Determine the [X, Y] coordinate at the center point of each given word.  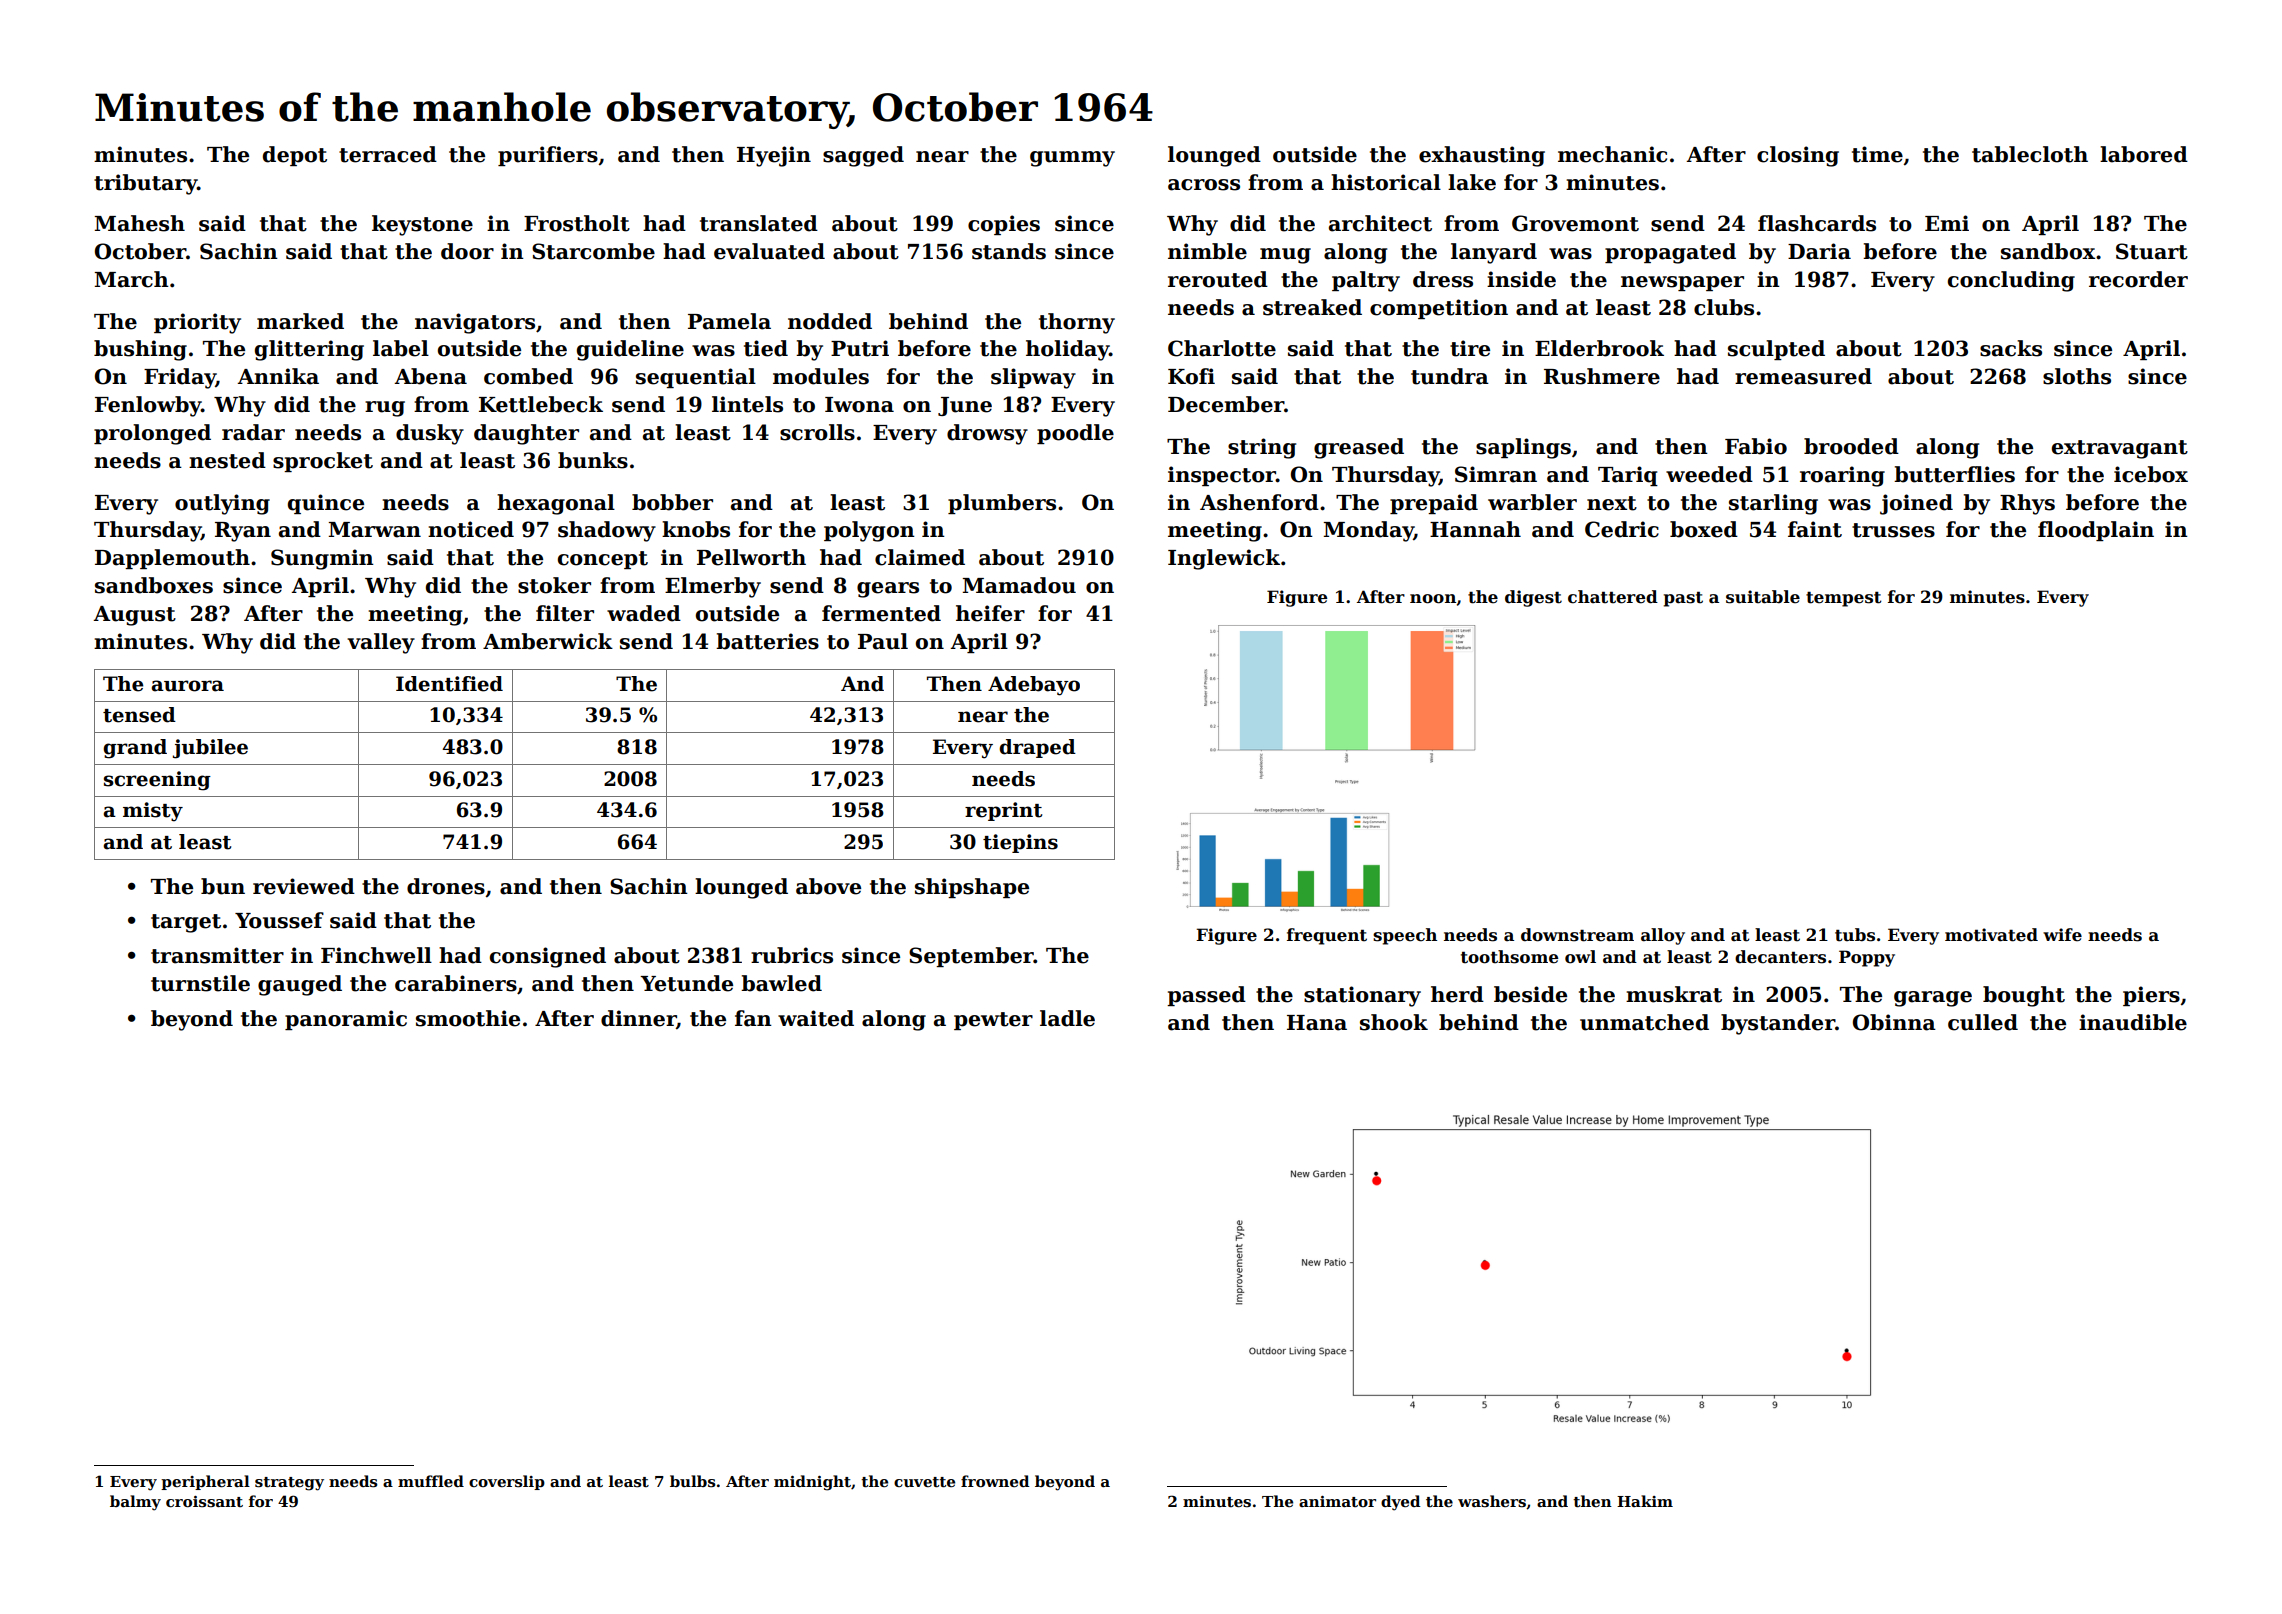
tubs [1855, 935]
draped [1037, 748]
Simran [1496, 474]
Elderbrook [1599, 348]
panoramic [346, 1020]
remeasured [1803, 376]
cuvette [924, 1482]
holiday [1068, 350]
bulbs [693, 1481]
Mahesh [140, 223]
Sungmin [322, 559]
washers [1492, 1501]
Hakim [1645, 1501]
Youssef [279, 920]
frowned [995, 1481]
